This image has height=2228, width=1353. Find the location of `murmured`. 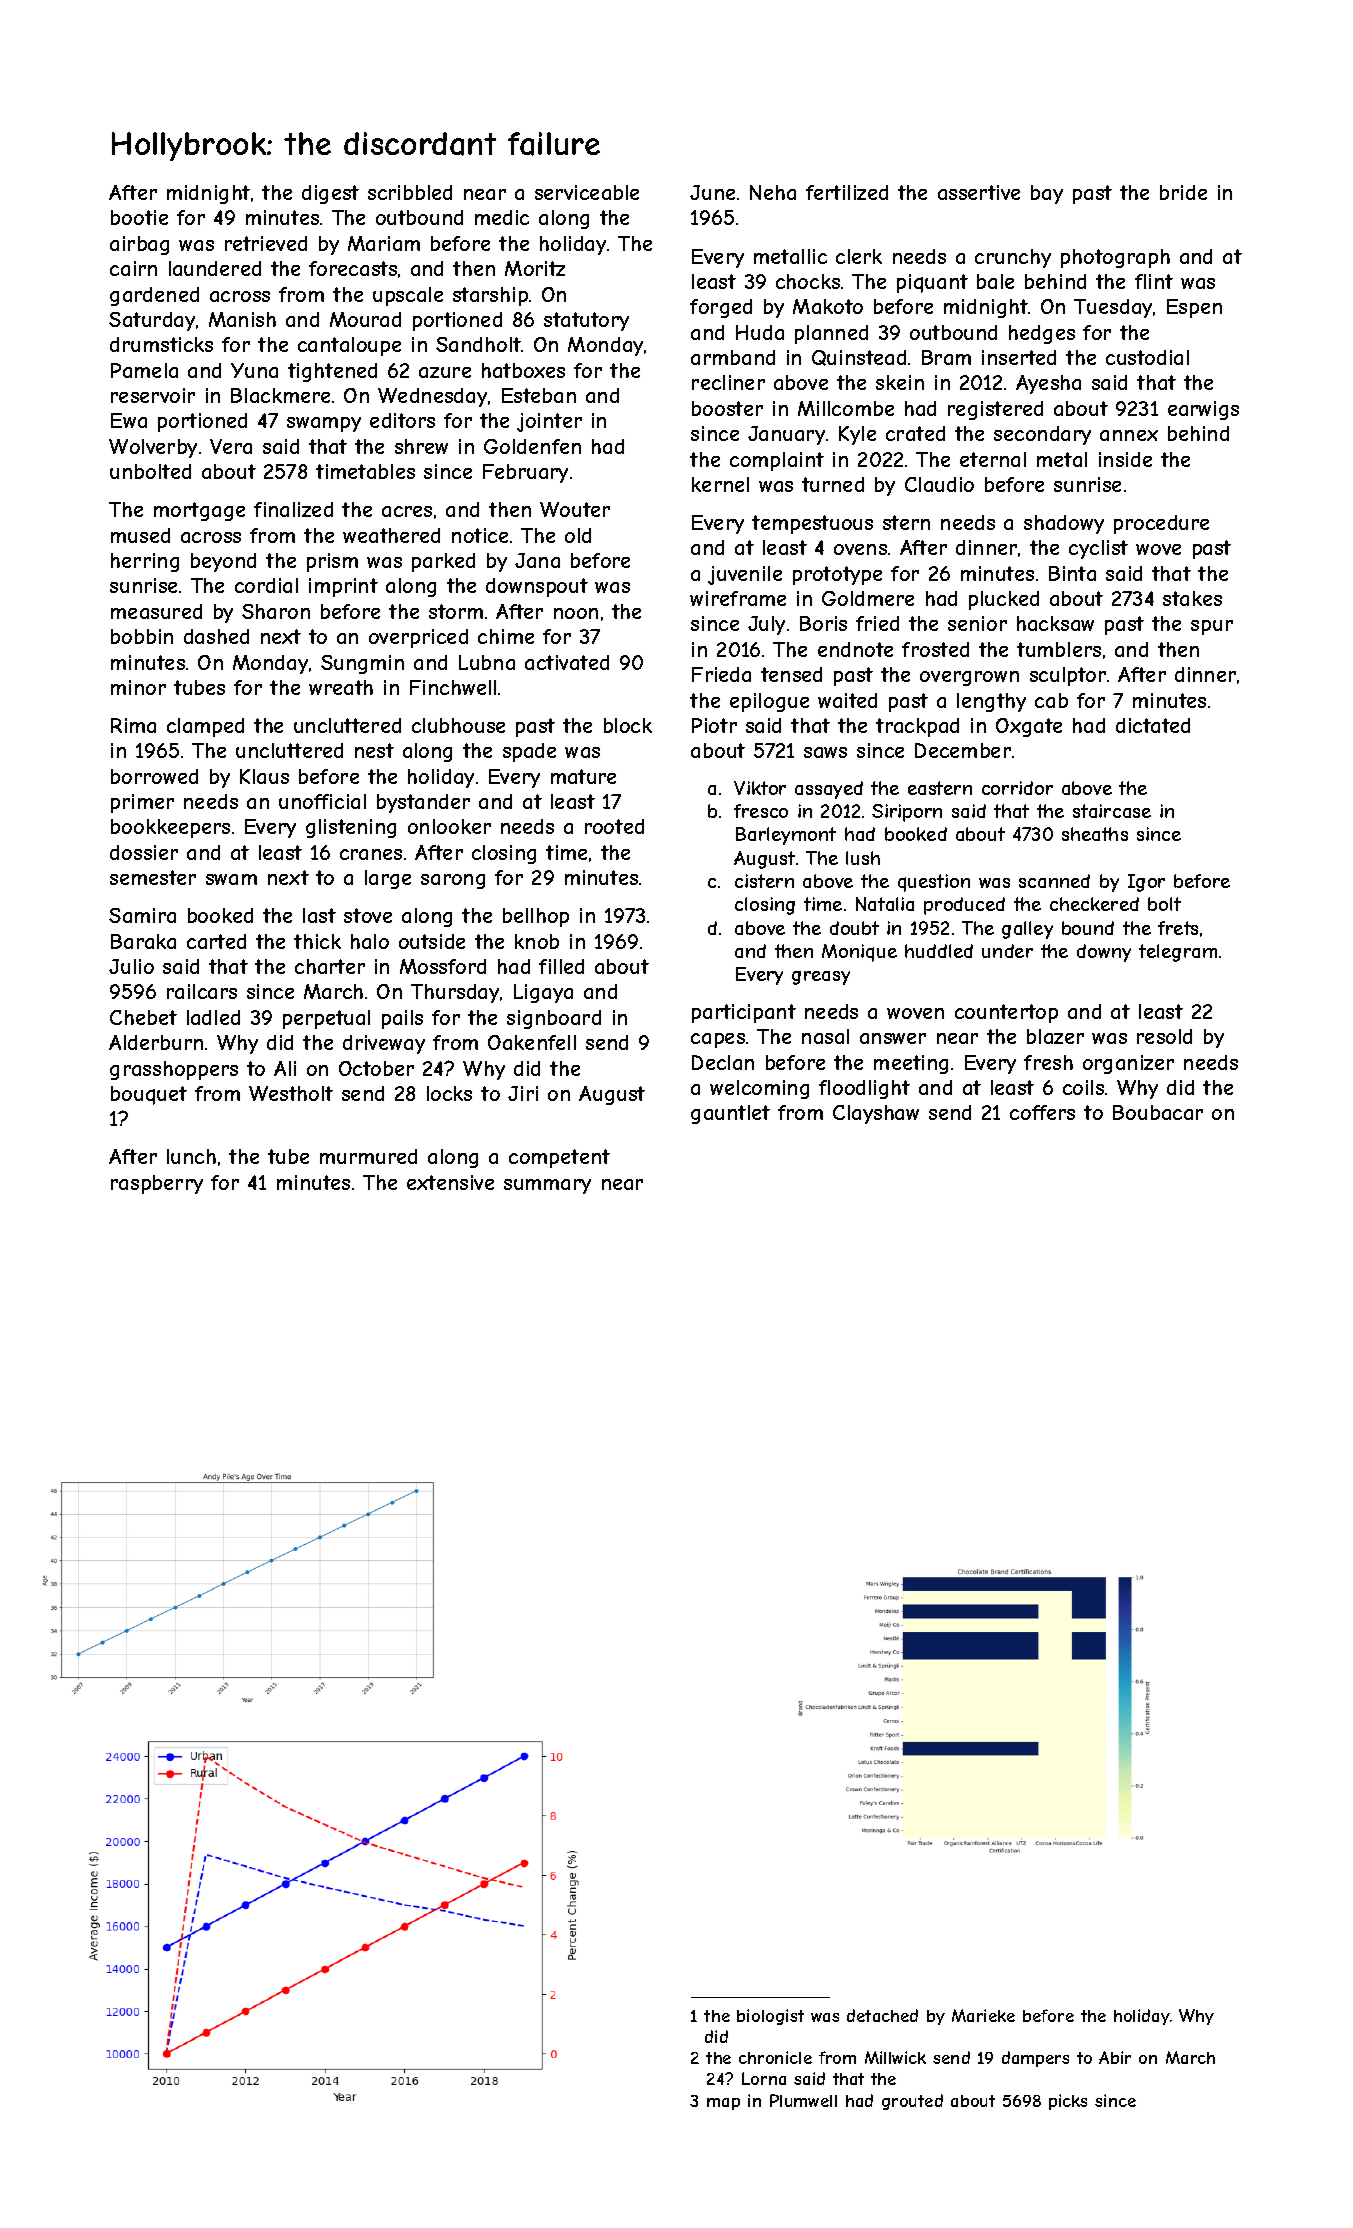

murmured is located at coordinates (368, 1156).
